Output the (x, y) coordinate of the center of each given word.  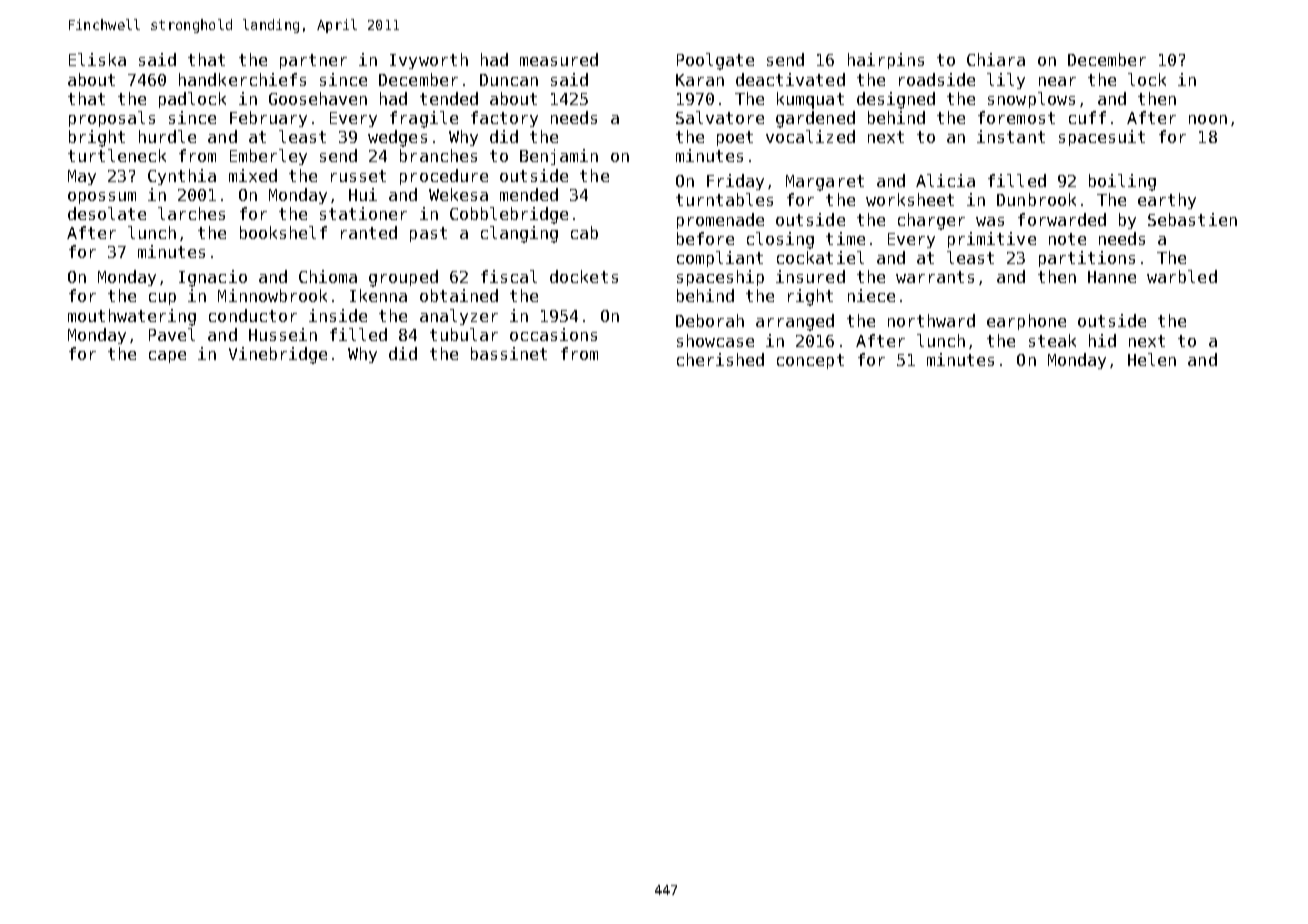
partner (313, 61)
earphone (1026, 322)
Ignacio (213, 278)
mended (529, 194)
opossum (102, 198)
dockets (584, 276)
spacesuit (1102, 138)
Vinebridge (278, 355)
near (1057, 81)
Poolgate (715, 61)
